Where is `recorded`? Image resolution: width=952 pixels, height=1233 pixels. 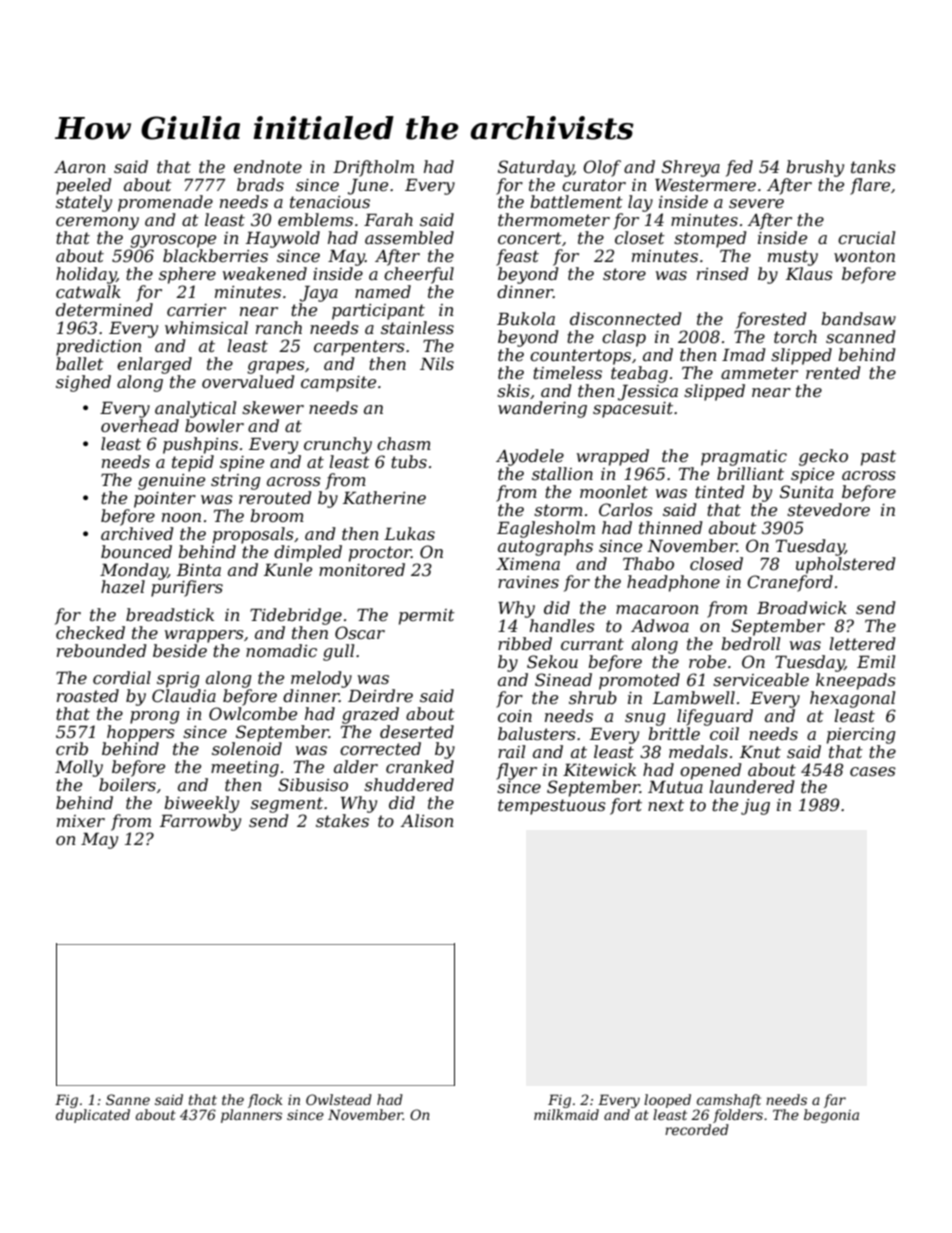 recorded is located at coordinates (697, 1129).
